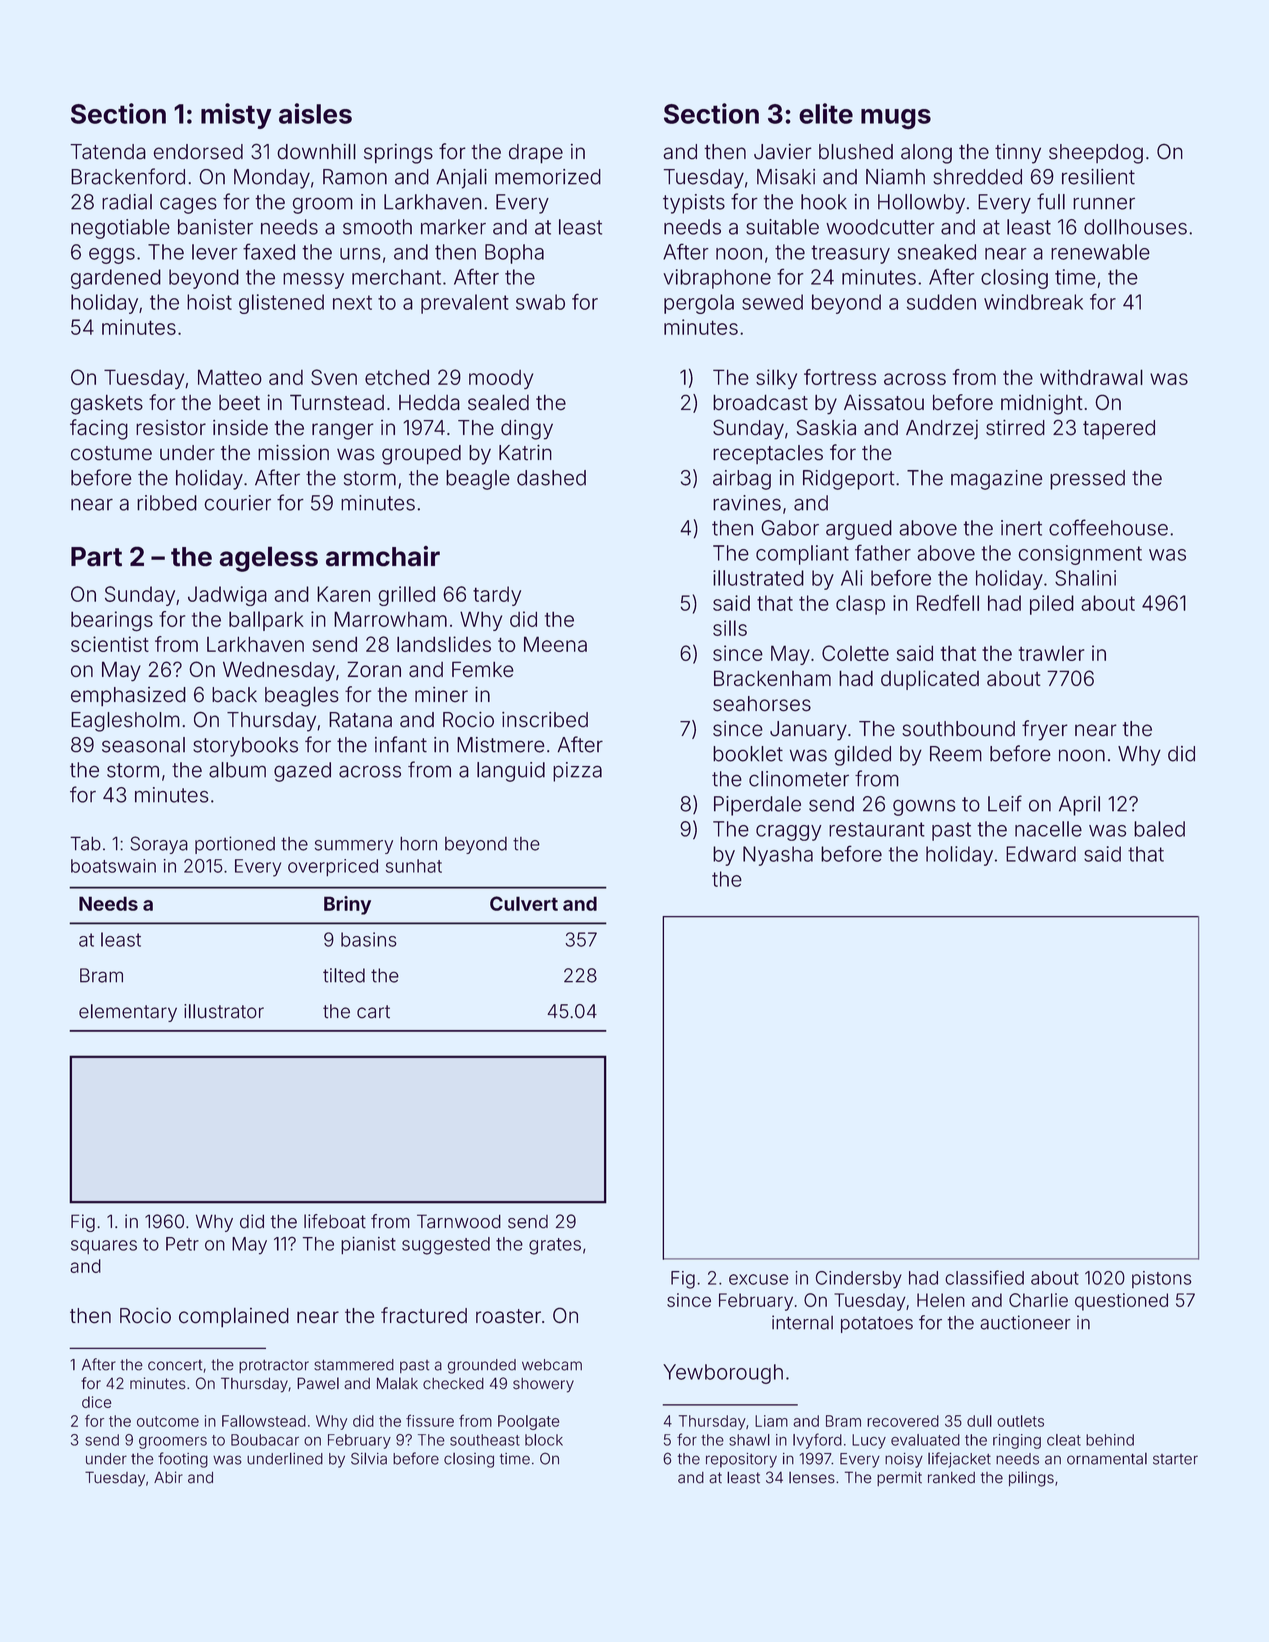  What do you see at coordinates (1051, 653) in the image?
I see `trawler` at bounding box center [1051, 653].
